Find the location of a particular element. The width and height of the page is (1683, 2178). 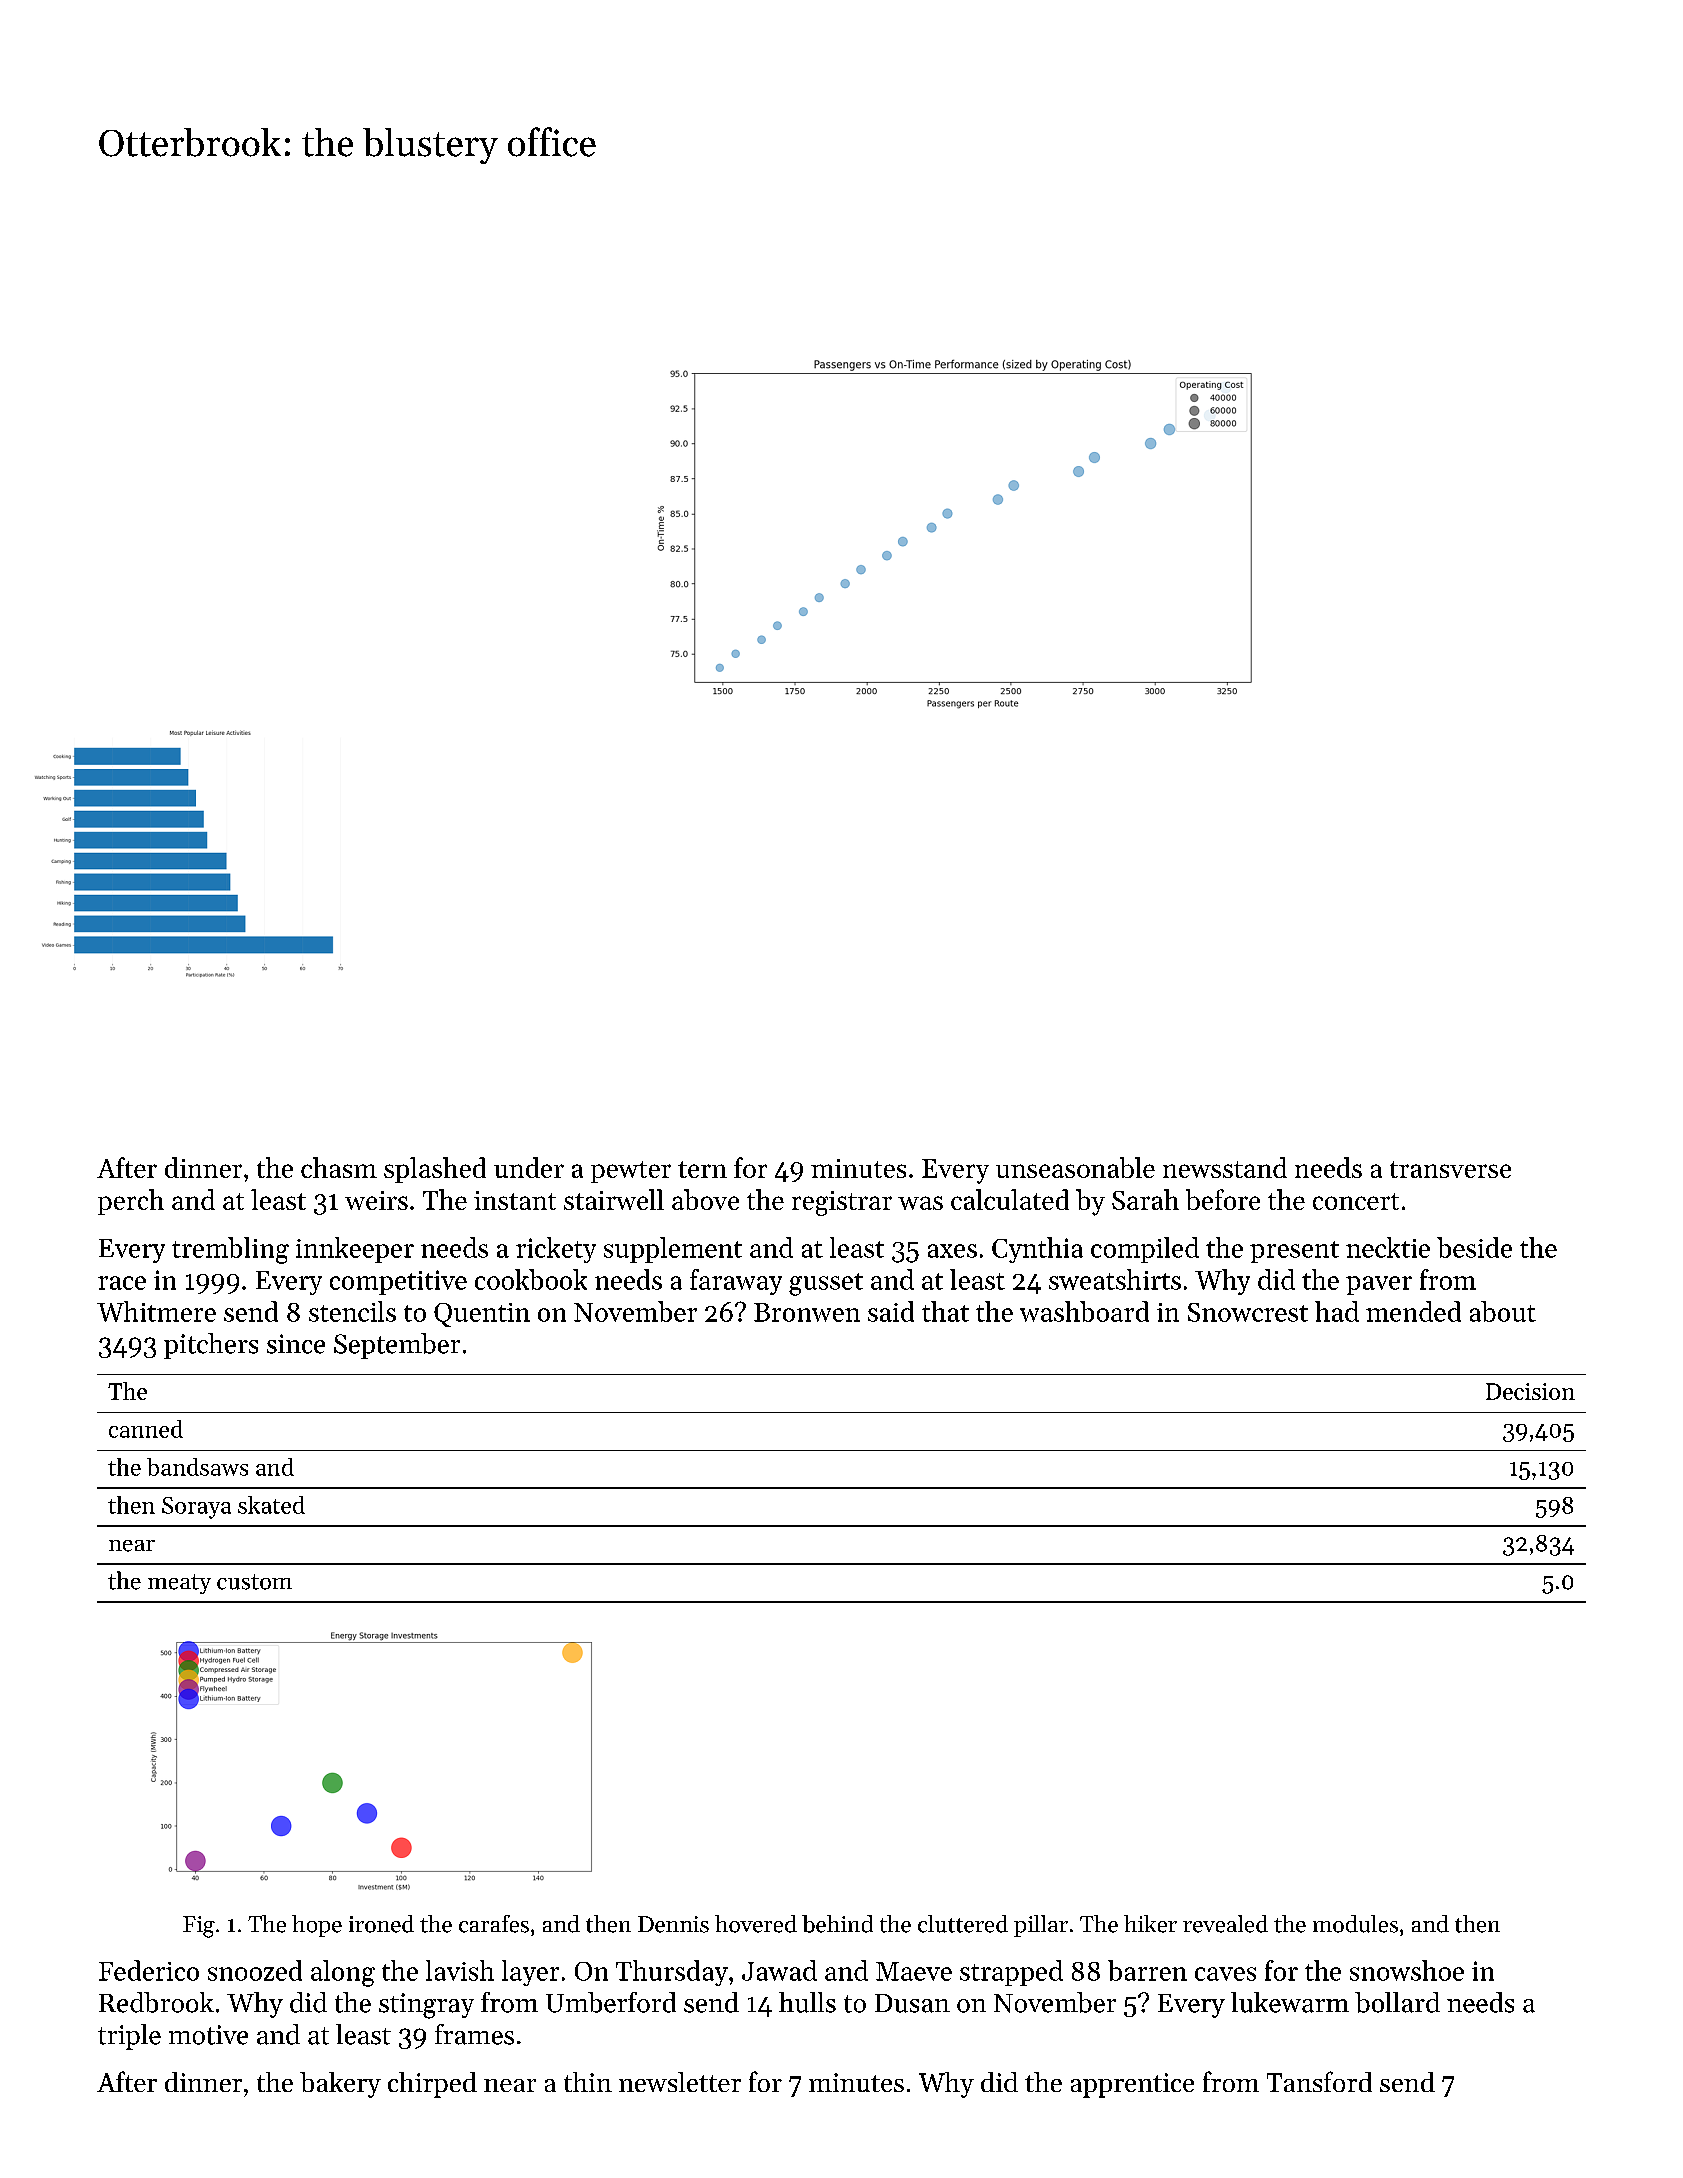

meaty is located at coordinates (179, 1584).
